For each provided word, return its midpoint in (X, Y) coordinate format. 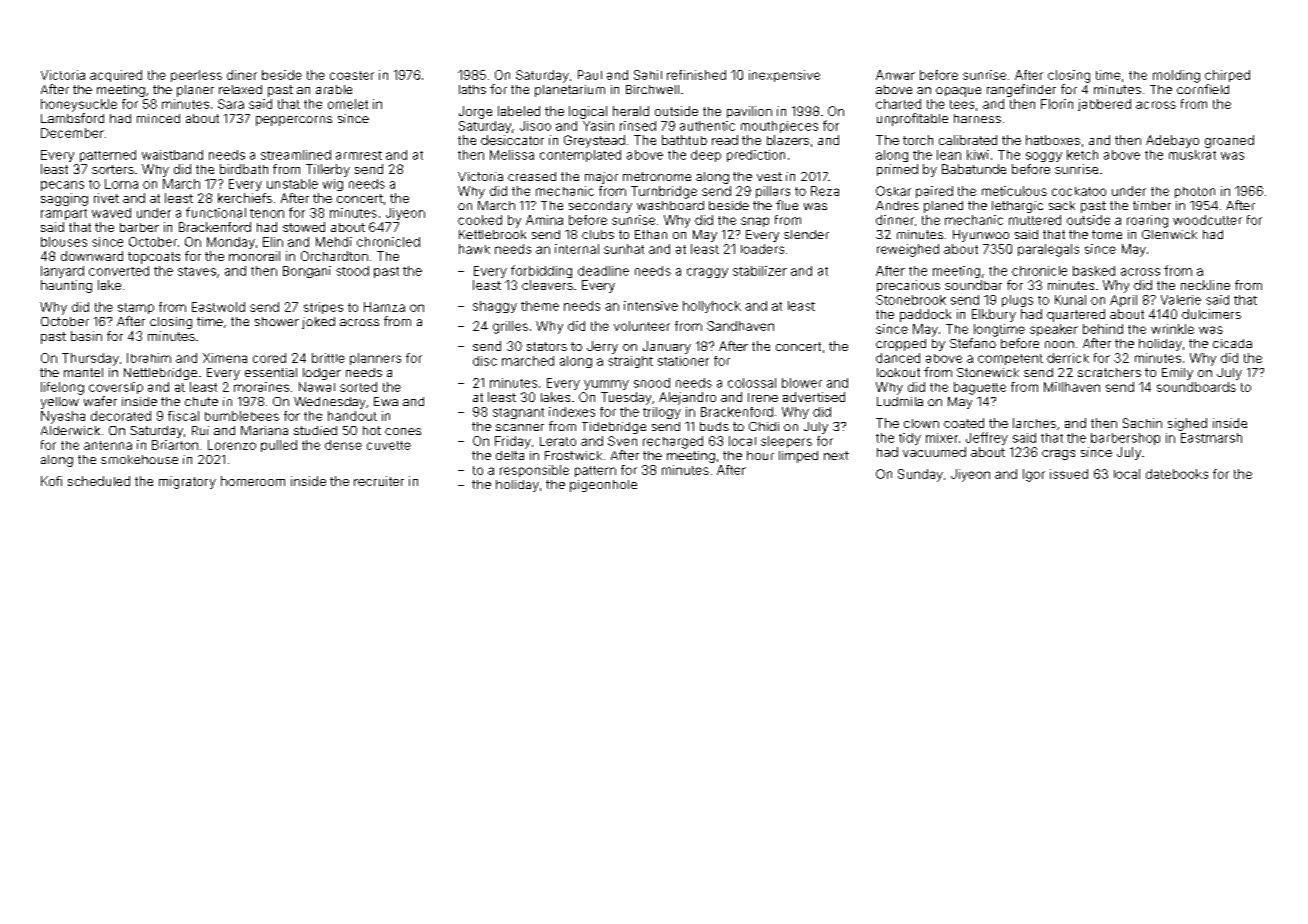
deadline (603, 271)
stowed (304, 227)
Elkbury (994, 315)
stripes (323, 308)
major (601, 178)
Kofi (51, 481)
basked (1094, 271)
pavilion (749, 112)
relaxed (240, 89)
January (667, 347)
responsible (534, 471)
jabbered (1104, 105)
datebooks (1177, 474)
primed (897, 170)
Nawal (317, 387)
